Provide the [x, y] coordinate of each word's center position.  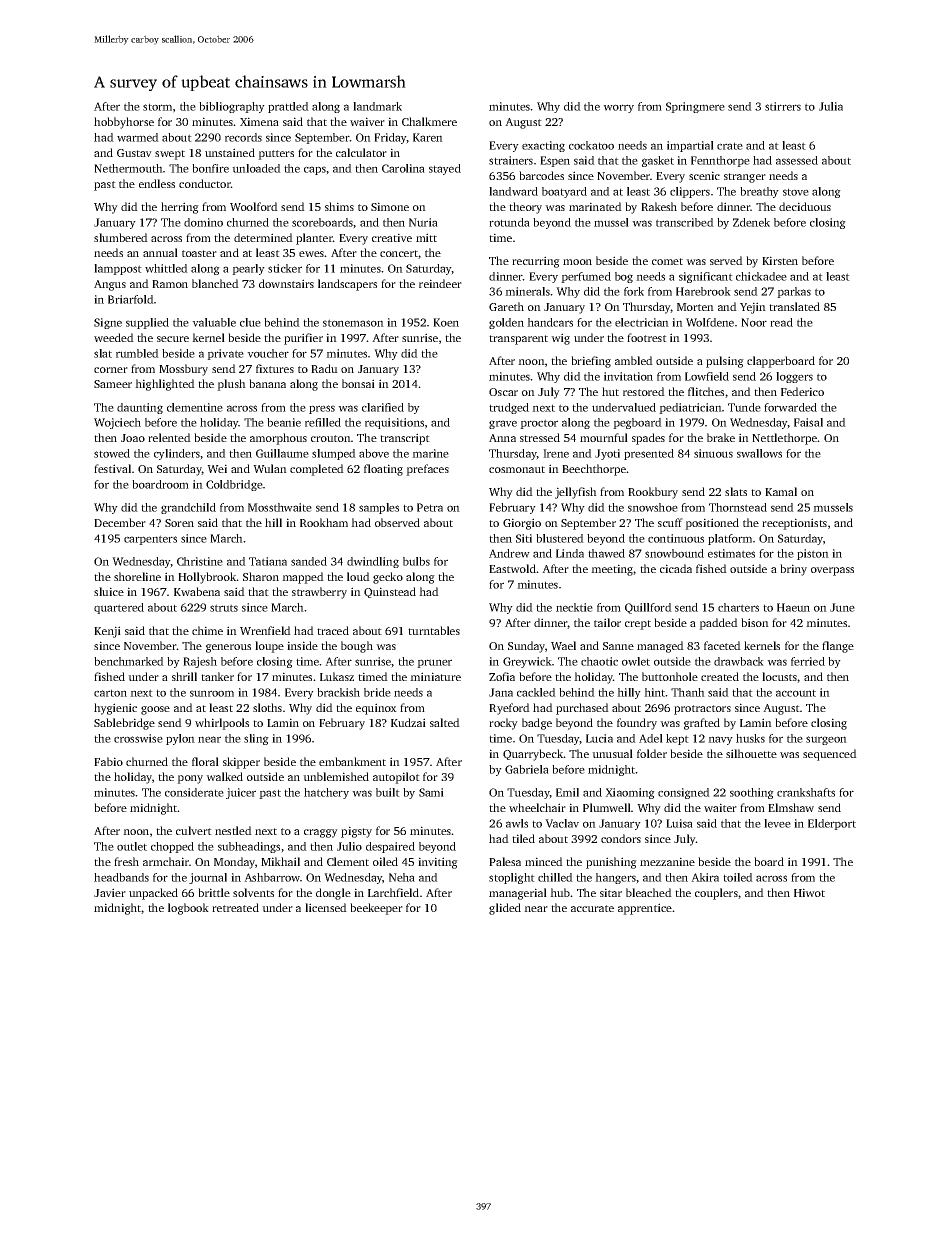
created [720, 676]
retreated [235, 907]
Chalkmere [429, 121]
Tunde [744, 407]
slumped [334, 454]
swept [170, 155]
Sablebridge [124, 724]
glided [505, 909]
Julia [831, 106]
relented [169, 437]
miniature [435, 676]
